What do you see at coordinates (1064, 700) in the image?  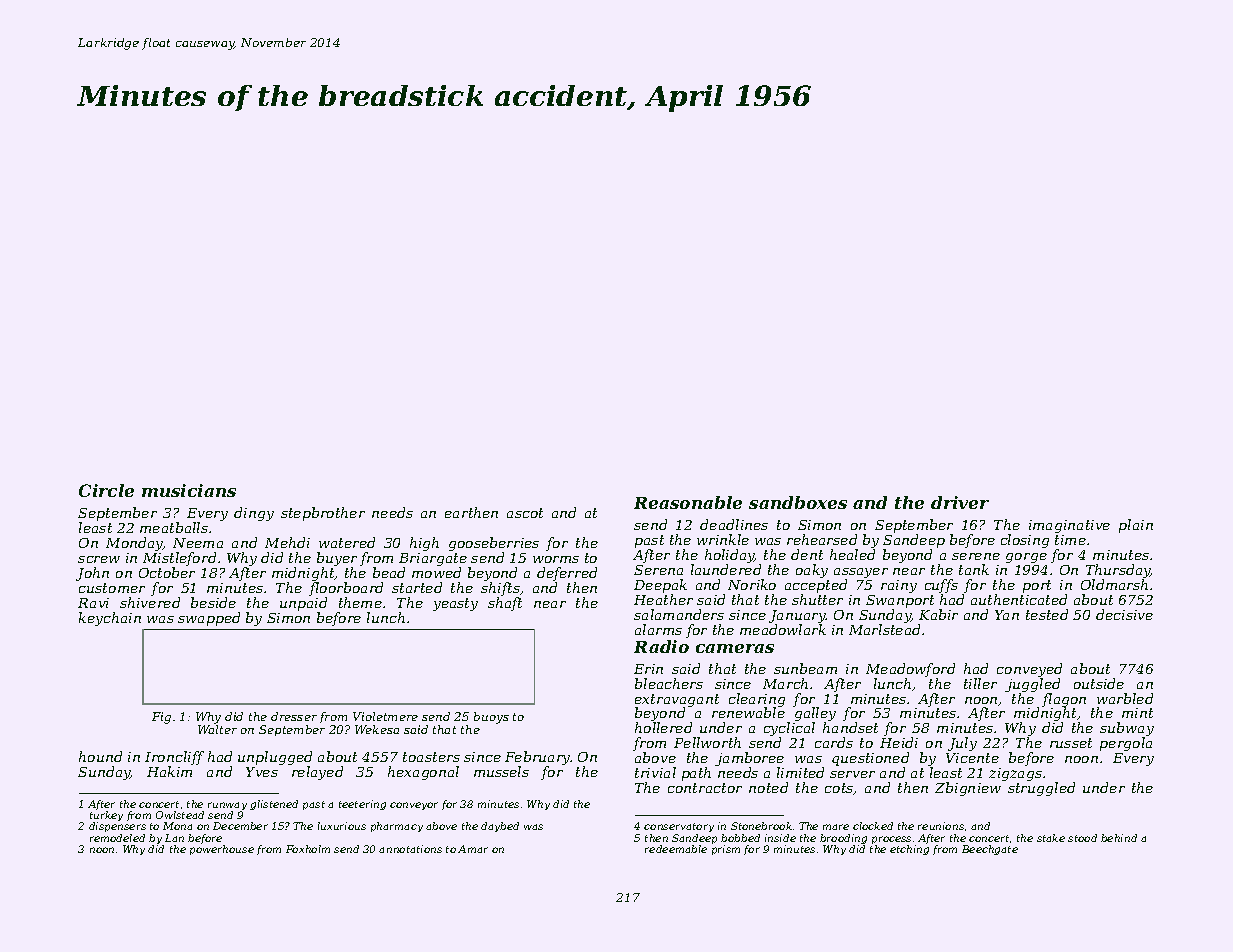 I see `flagon` at bounding box center [1064, 700].
